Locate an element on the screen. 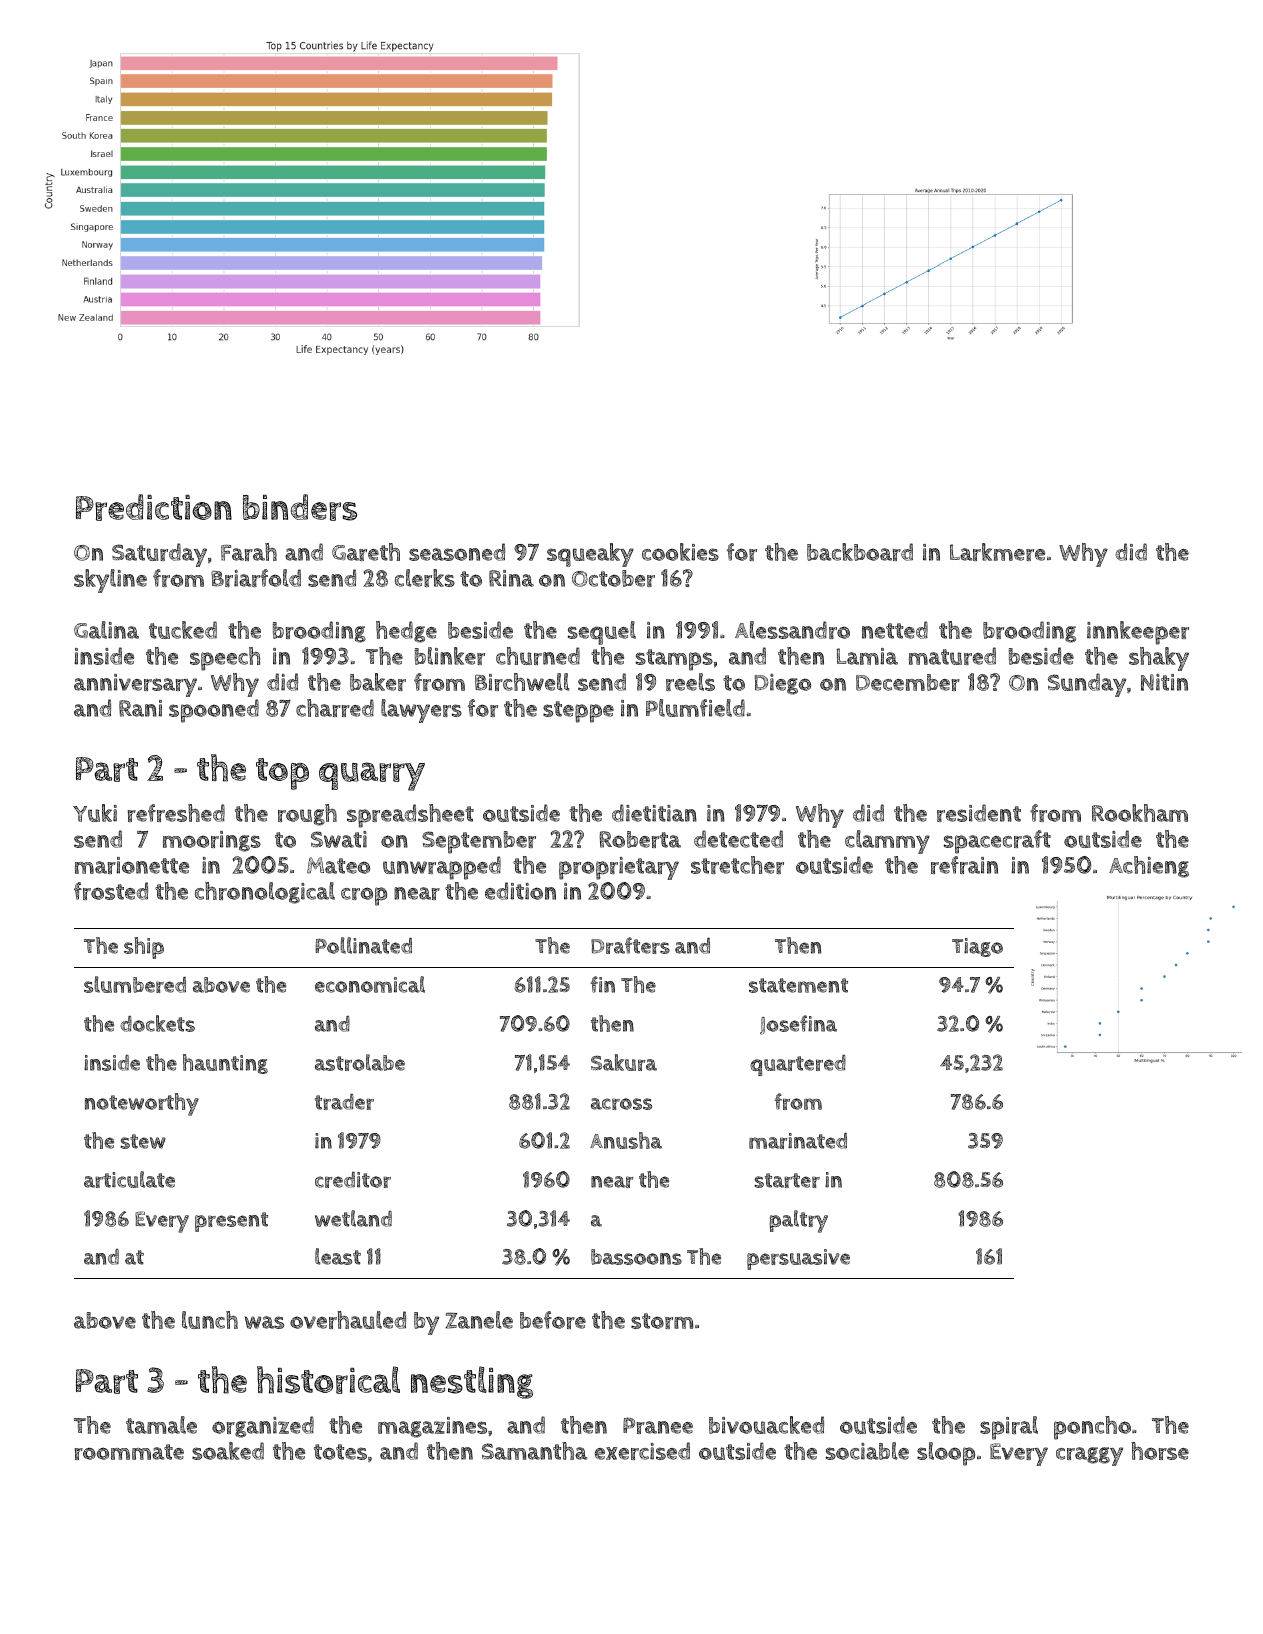 The image size is (1263, 1634). Sakura is located at coordinates (624, 1062).
